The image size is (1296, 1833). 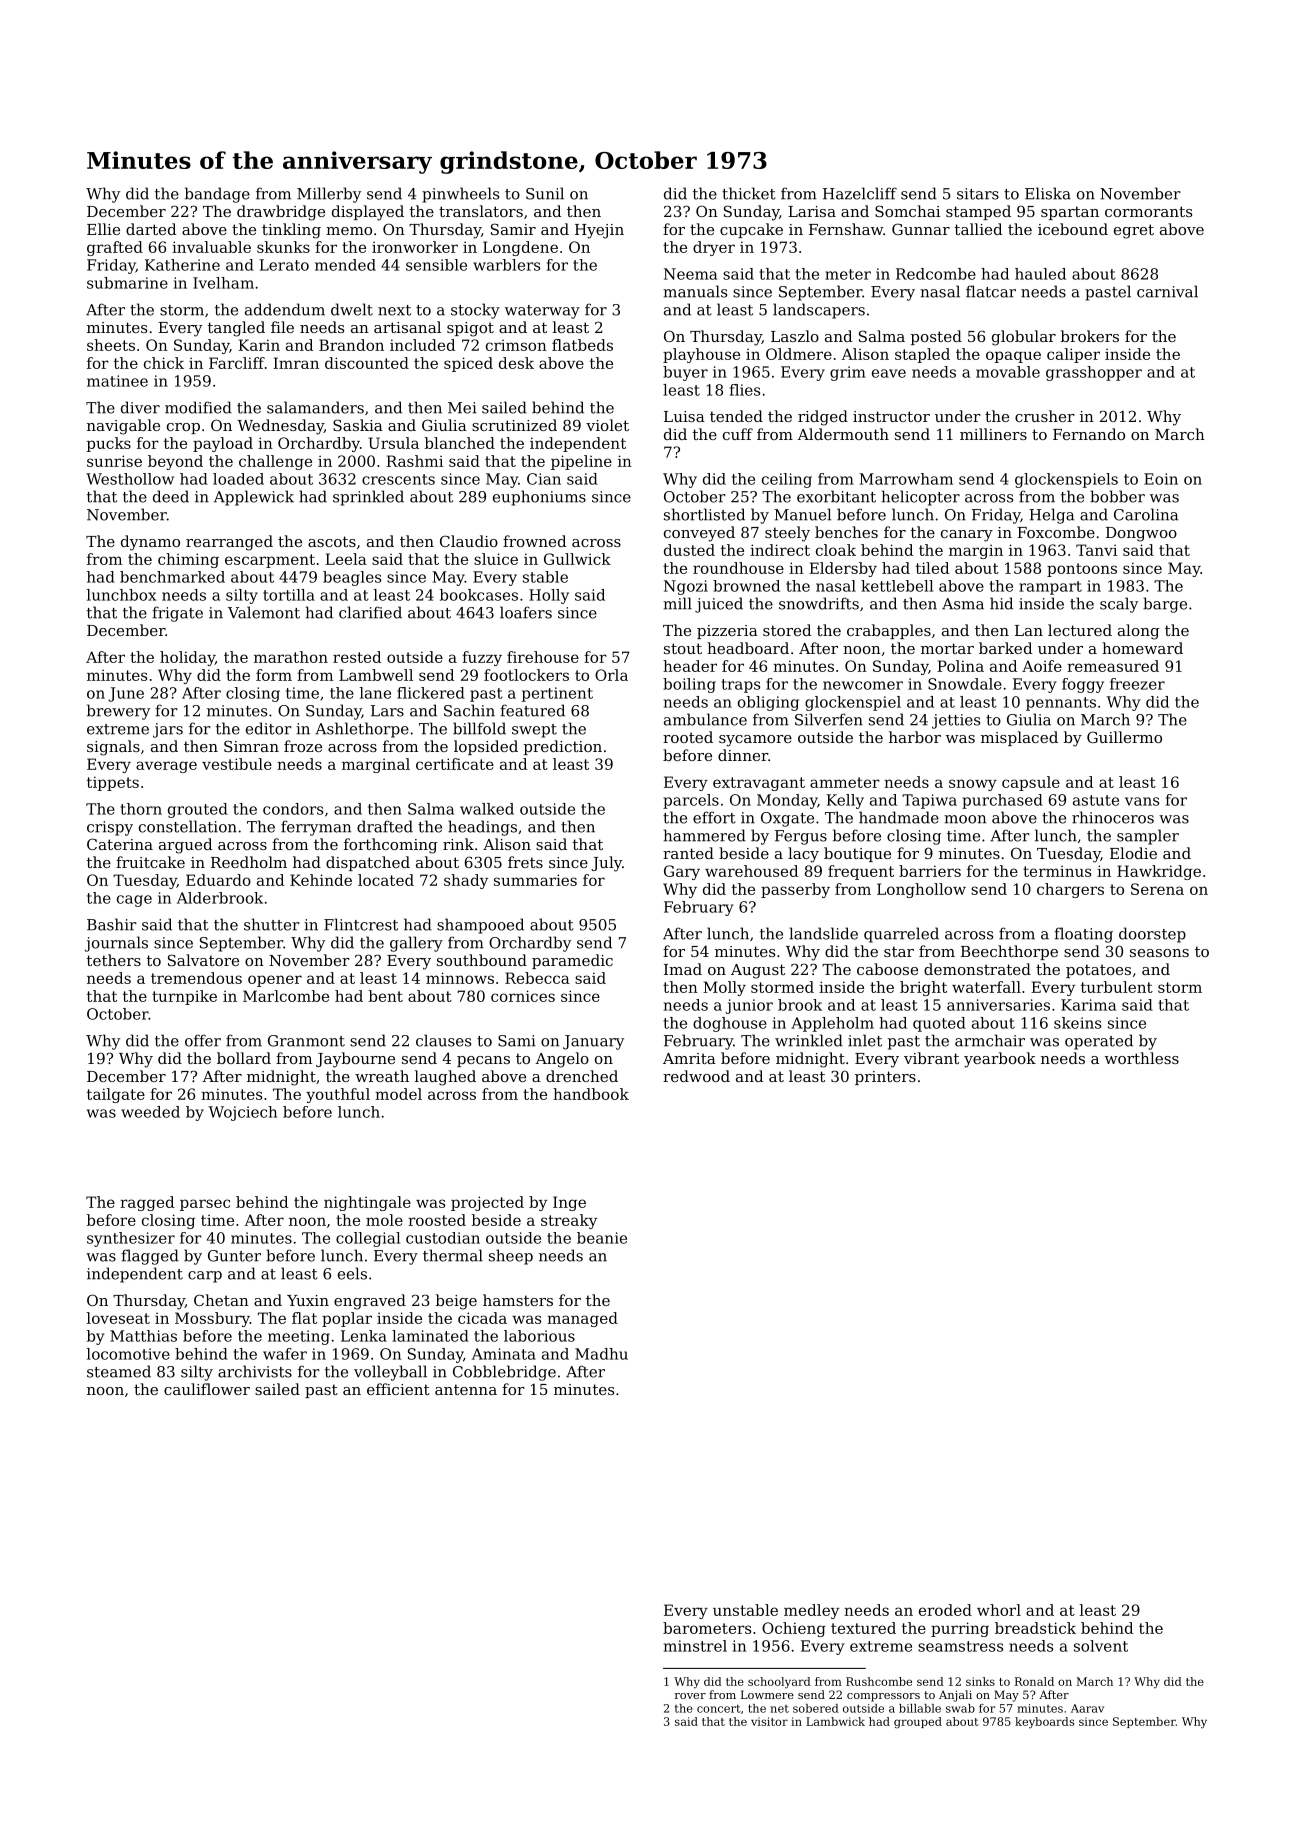 What do you see at coordinates (229, 543) in the screenshot?
I see `rearranged` at bounding box center [229, 543].
